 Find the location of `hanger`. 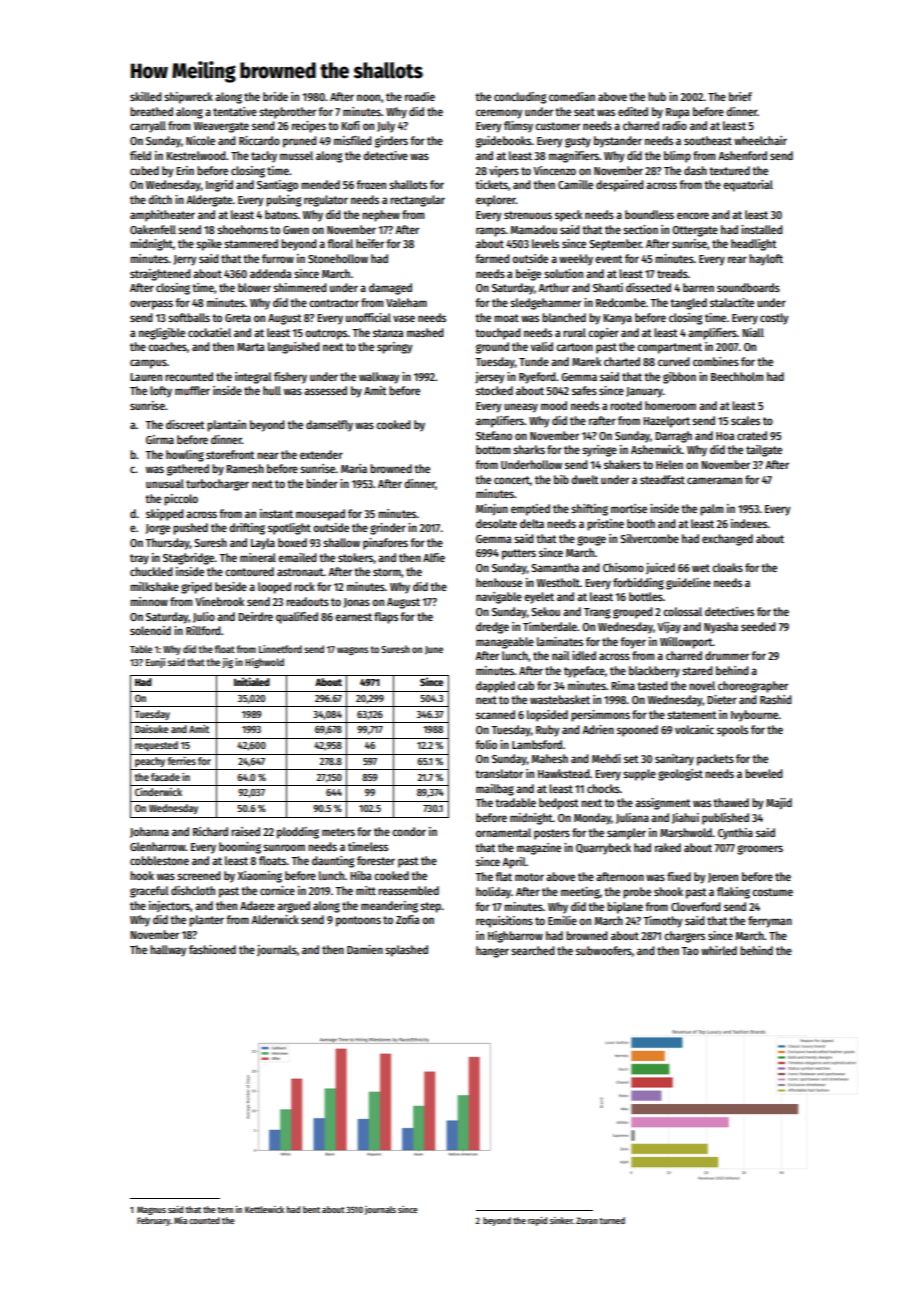

hanger is located at coordinates (492, 952).
